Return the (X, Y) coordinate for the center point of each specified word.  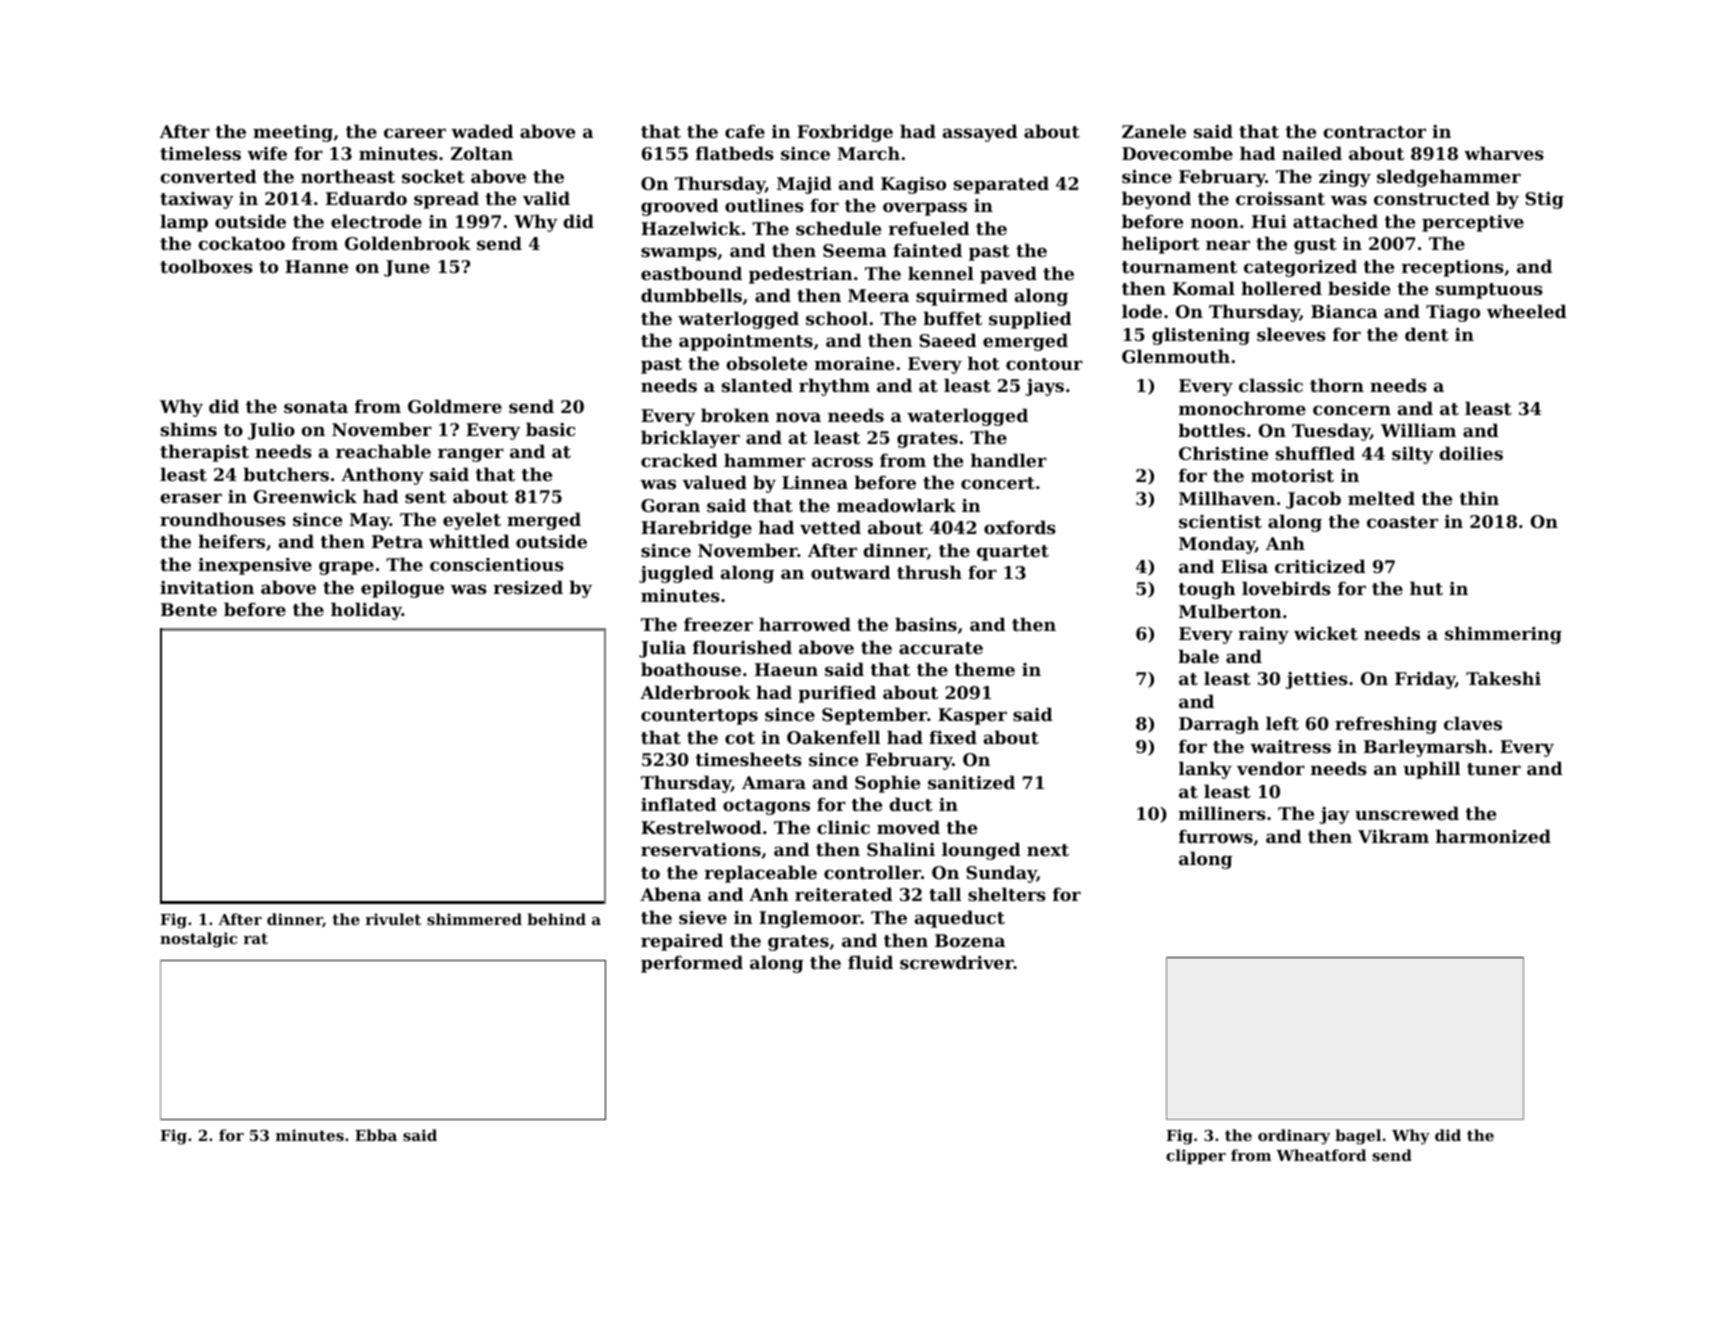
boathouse (691, 669)
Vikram (1393, 836)
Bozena (970, 940)
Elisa (1244, 566)
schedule (838, 228)
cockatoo (241, 243)
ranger (471, 455)
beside (1359, 288)
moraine (854, 363)
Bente (189, 609)
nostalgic (198, 940)
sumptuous (1489, 291)
